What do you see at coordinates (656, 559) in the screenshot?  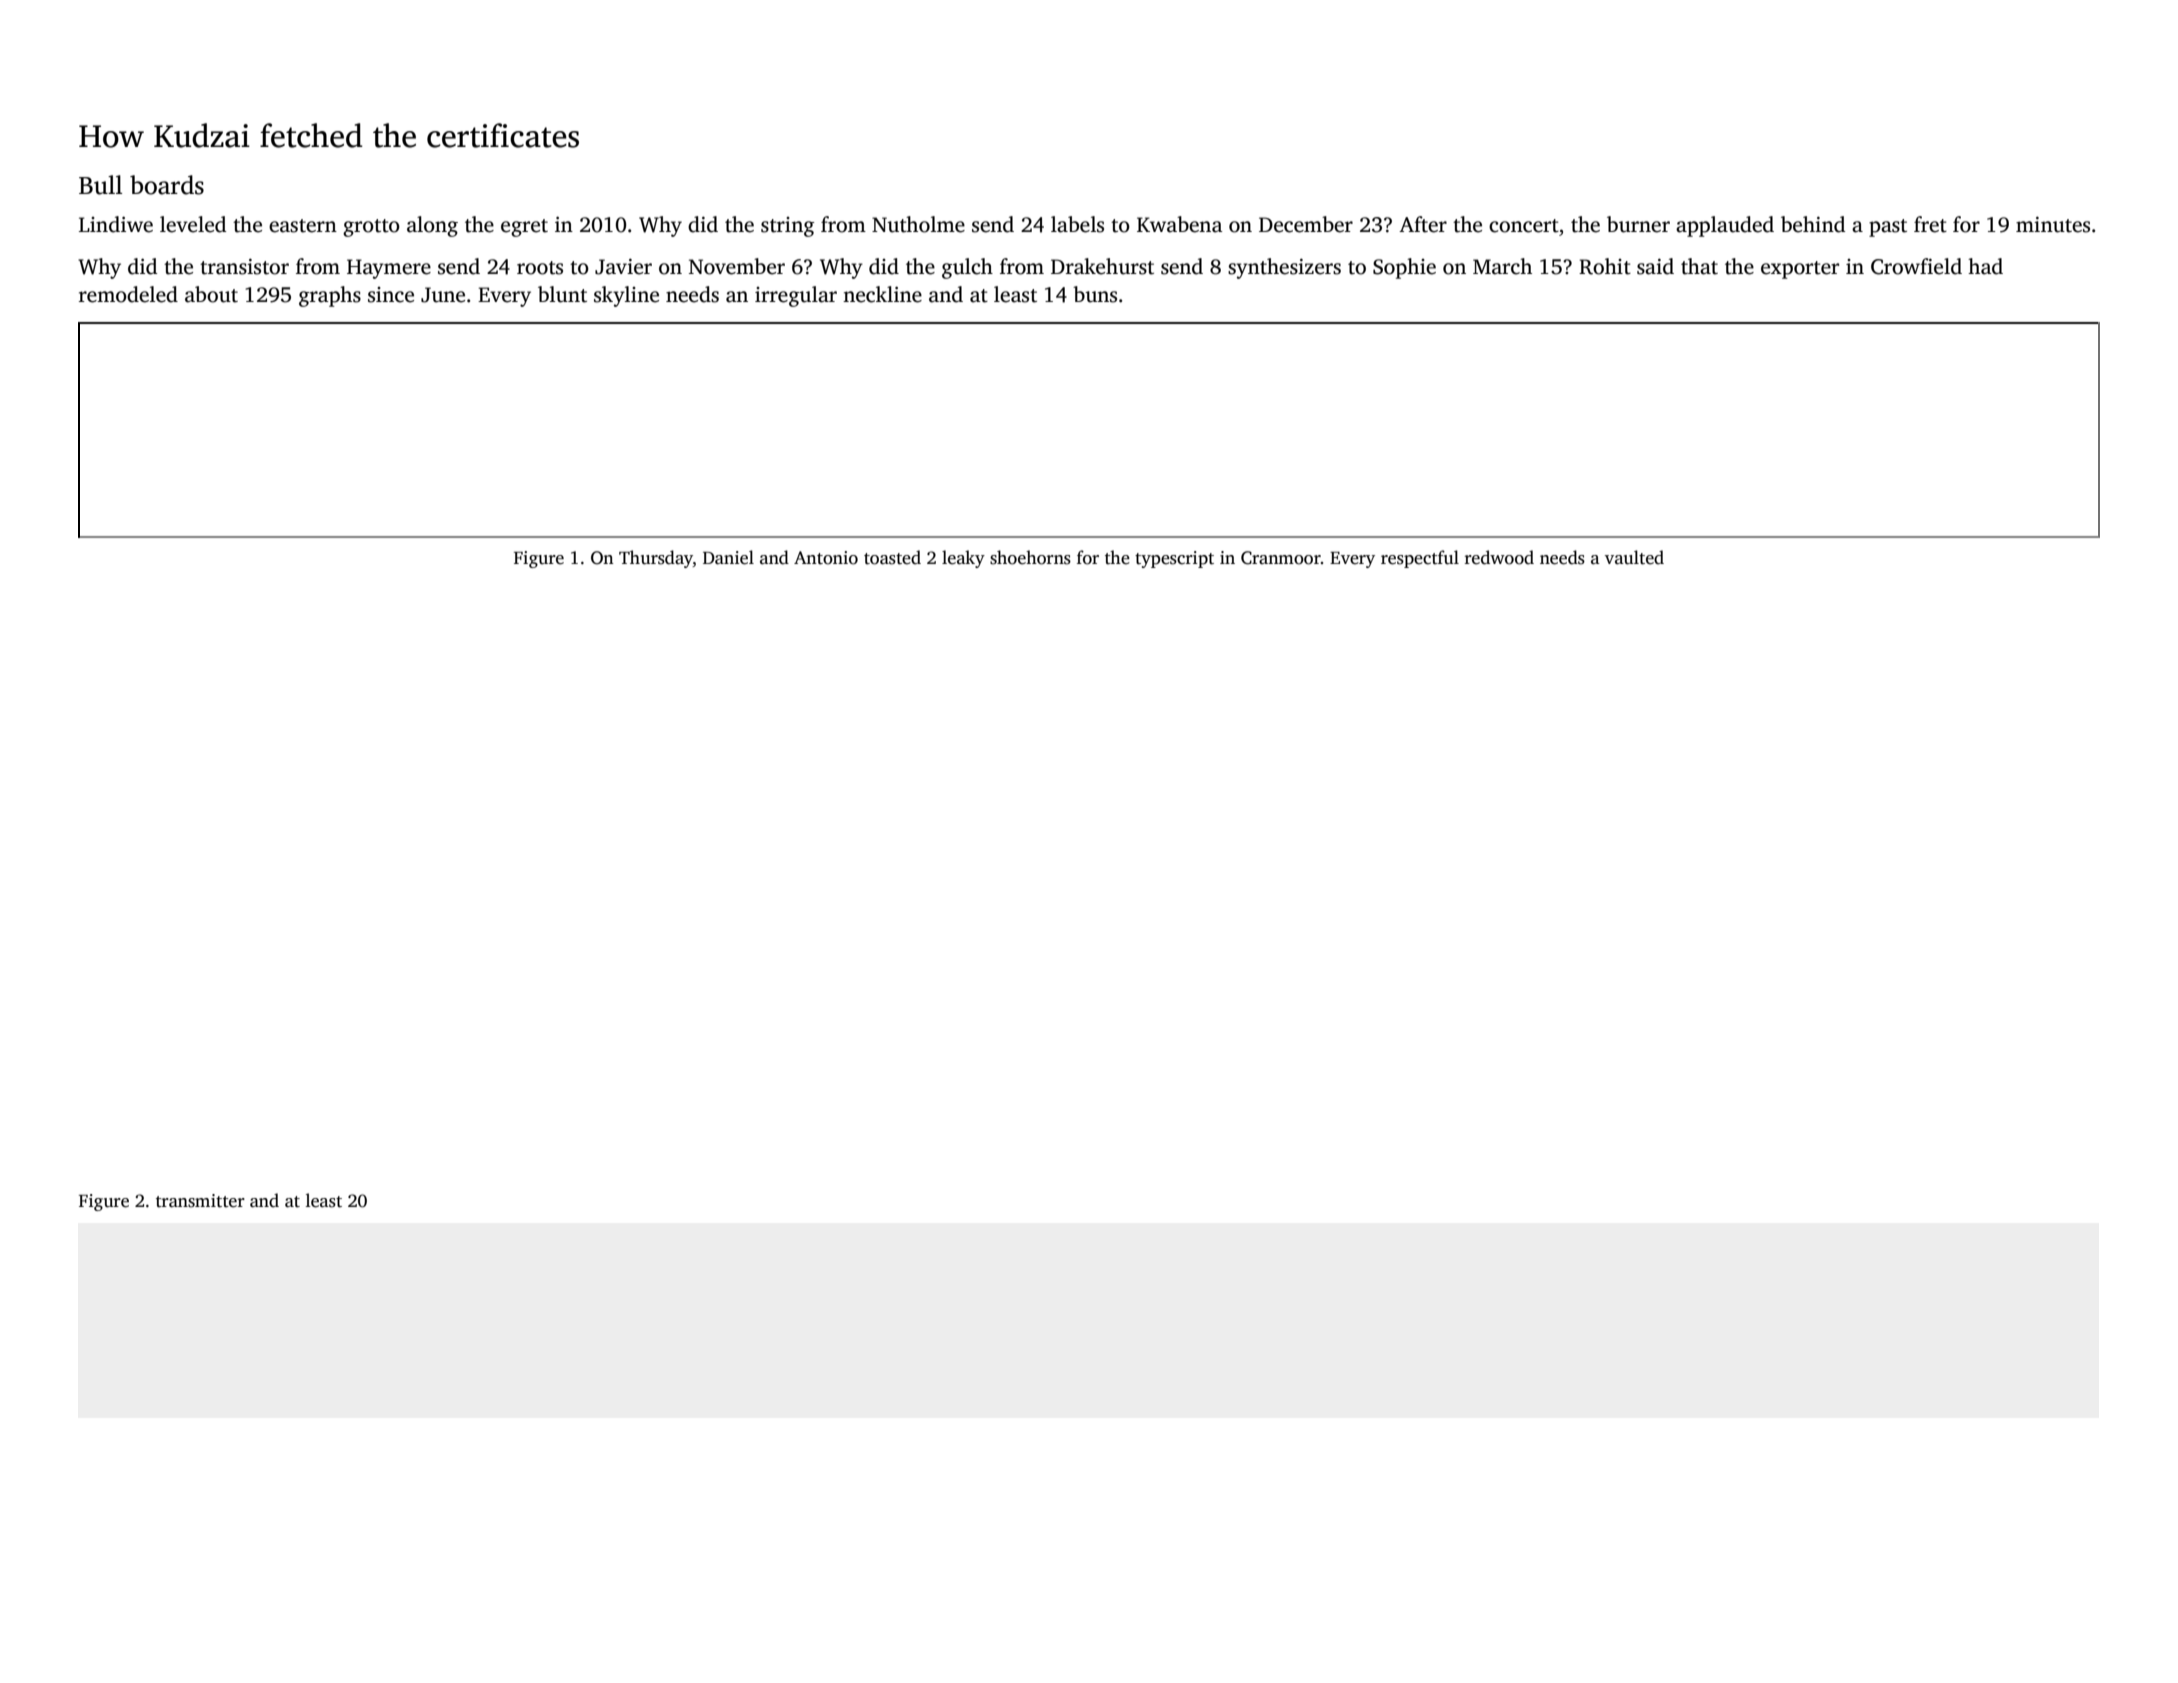 I see `Thursday` at bounding box center [656, 559].
